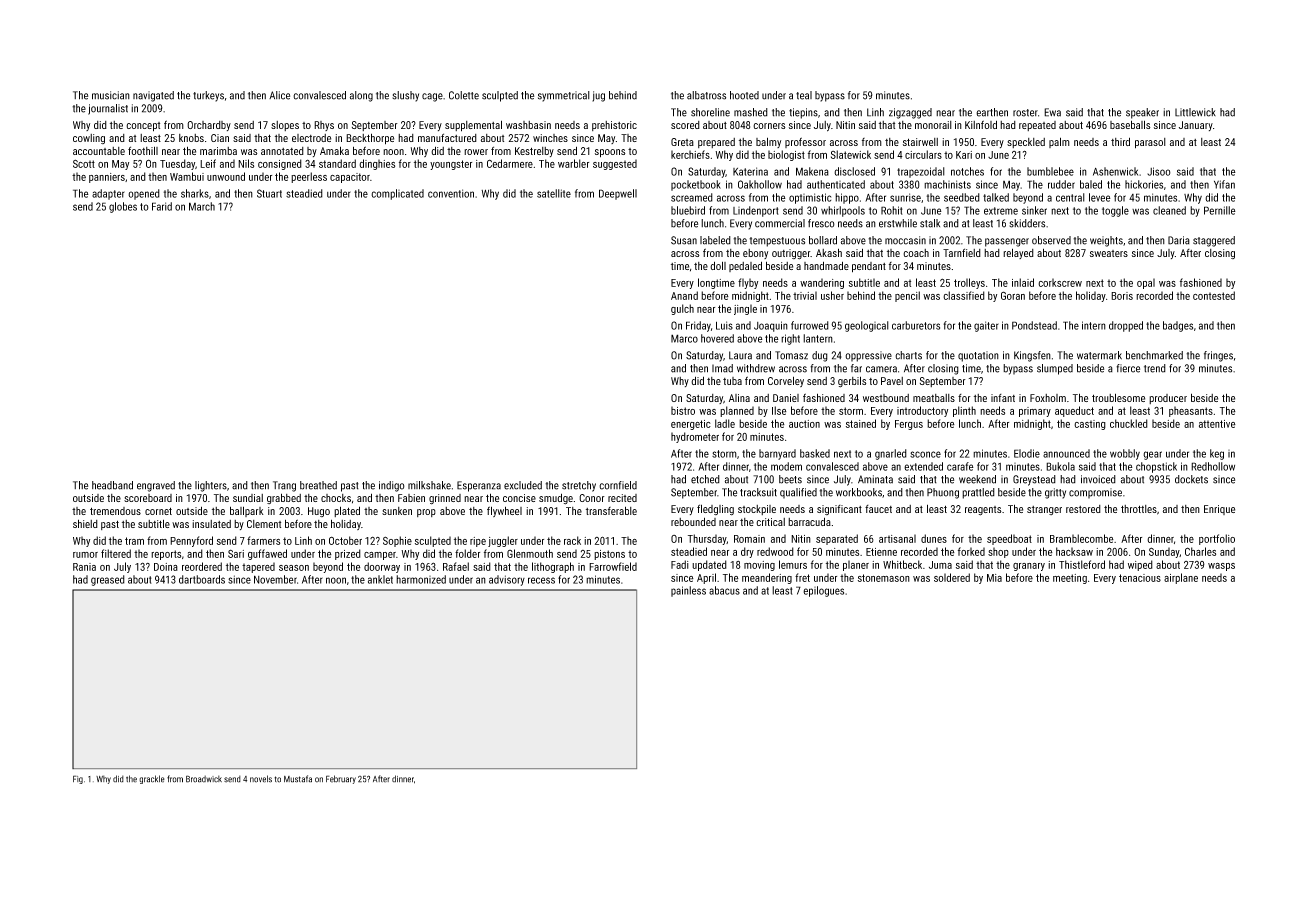 The height and width of the document is (924, 1308). Describe the element at coordinates (978, 356) in the document. I see `quotation` at that location.
